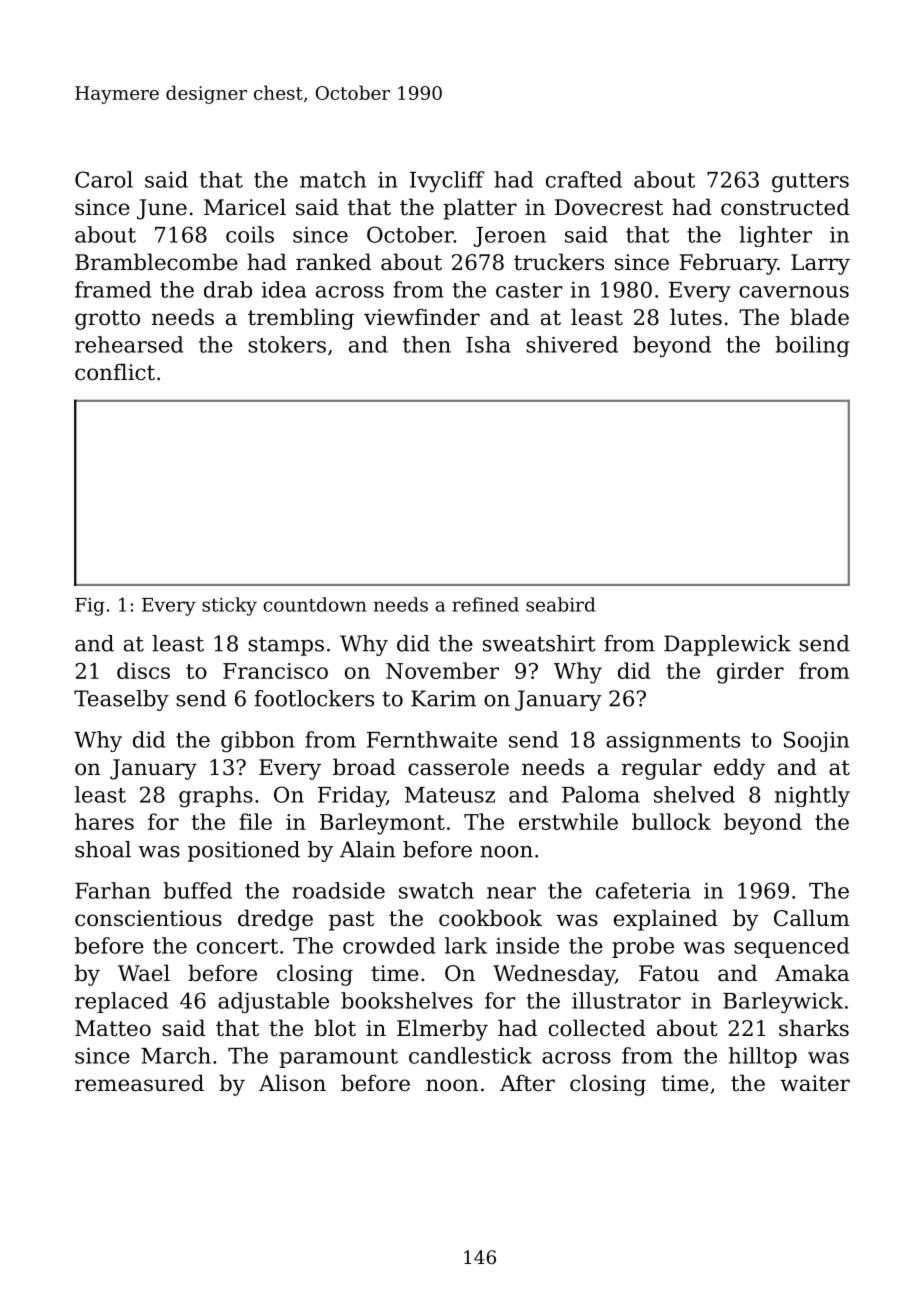  Describe the element at coordinates (104, 821) in the image. I see `hares` at that location.
